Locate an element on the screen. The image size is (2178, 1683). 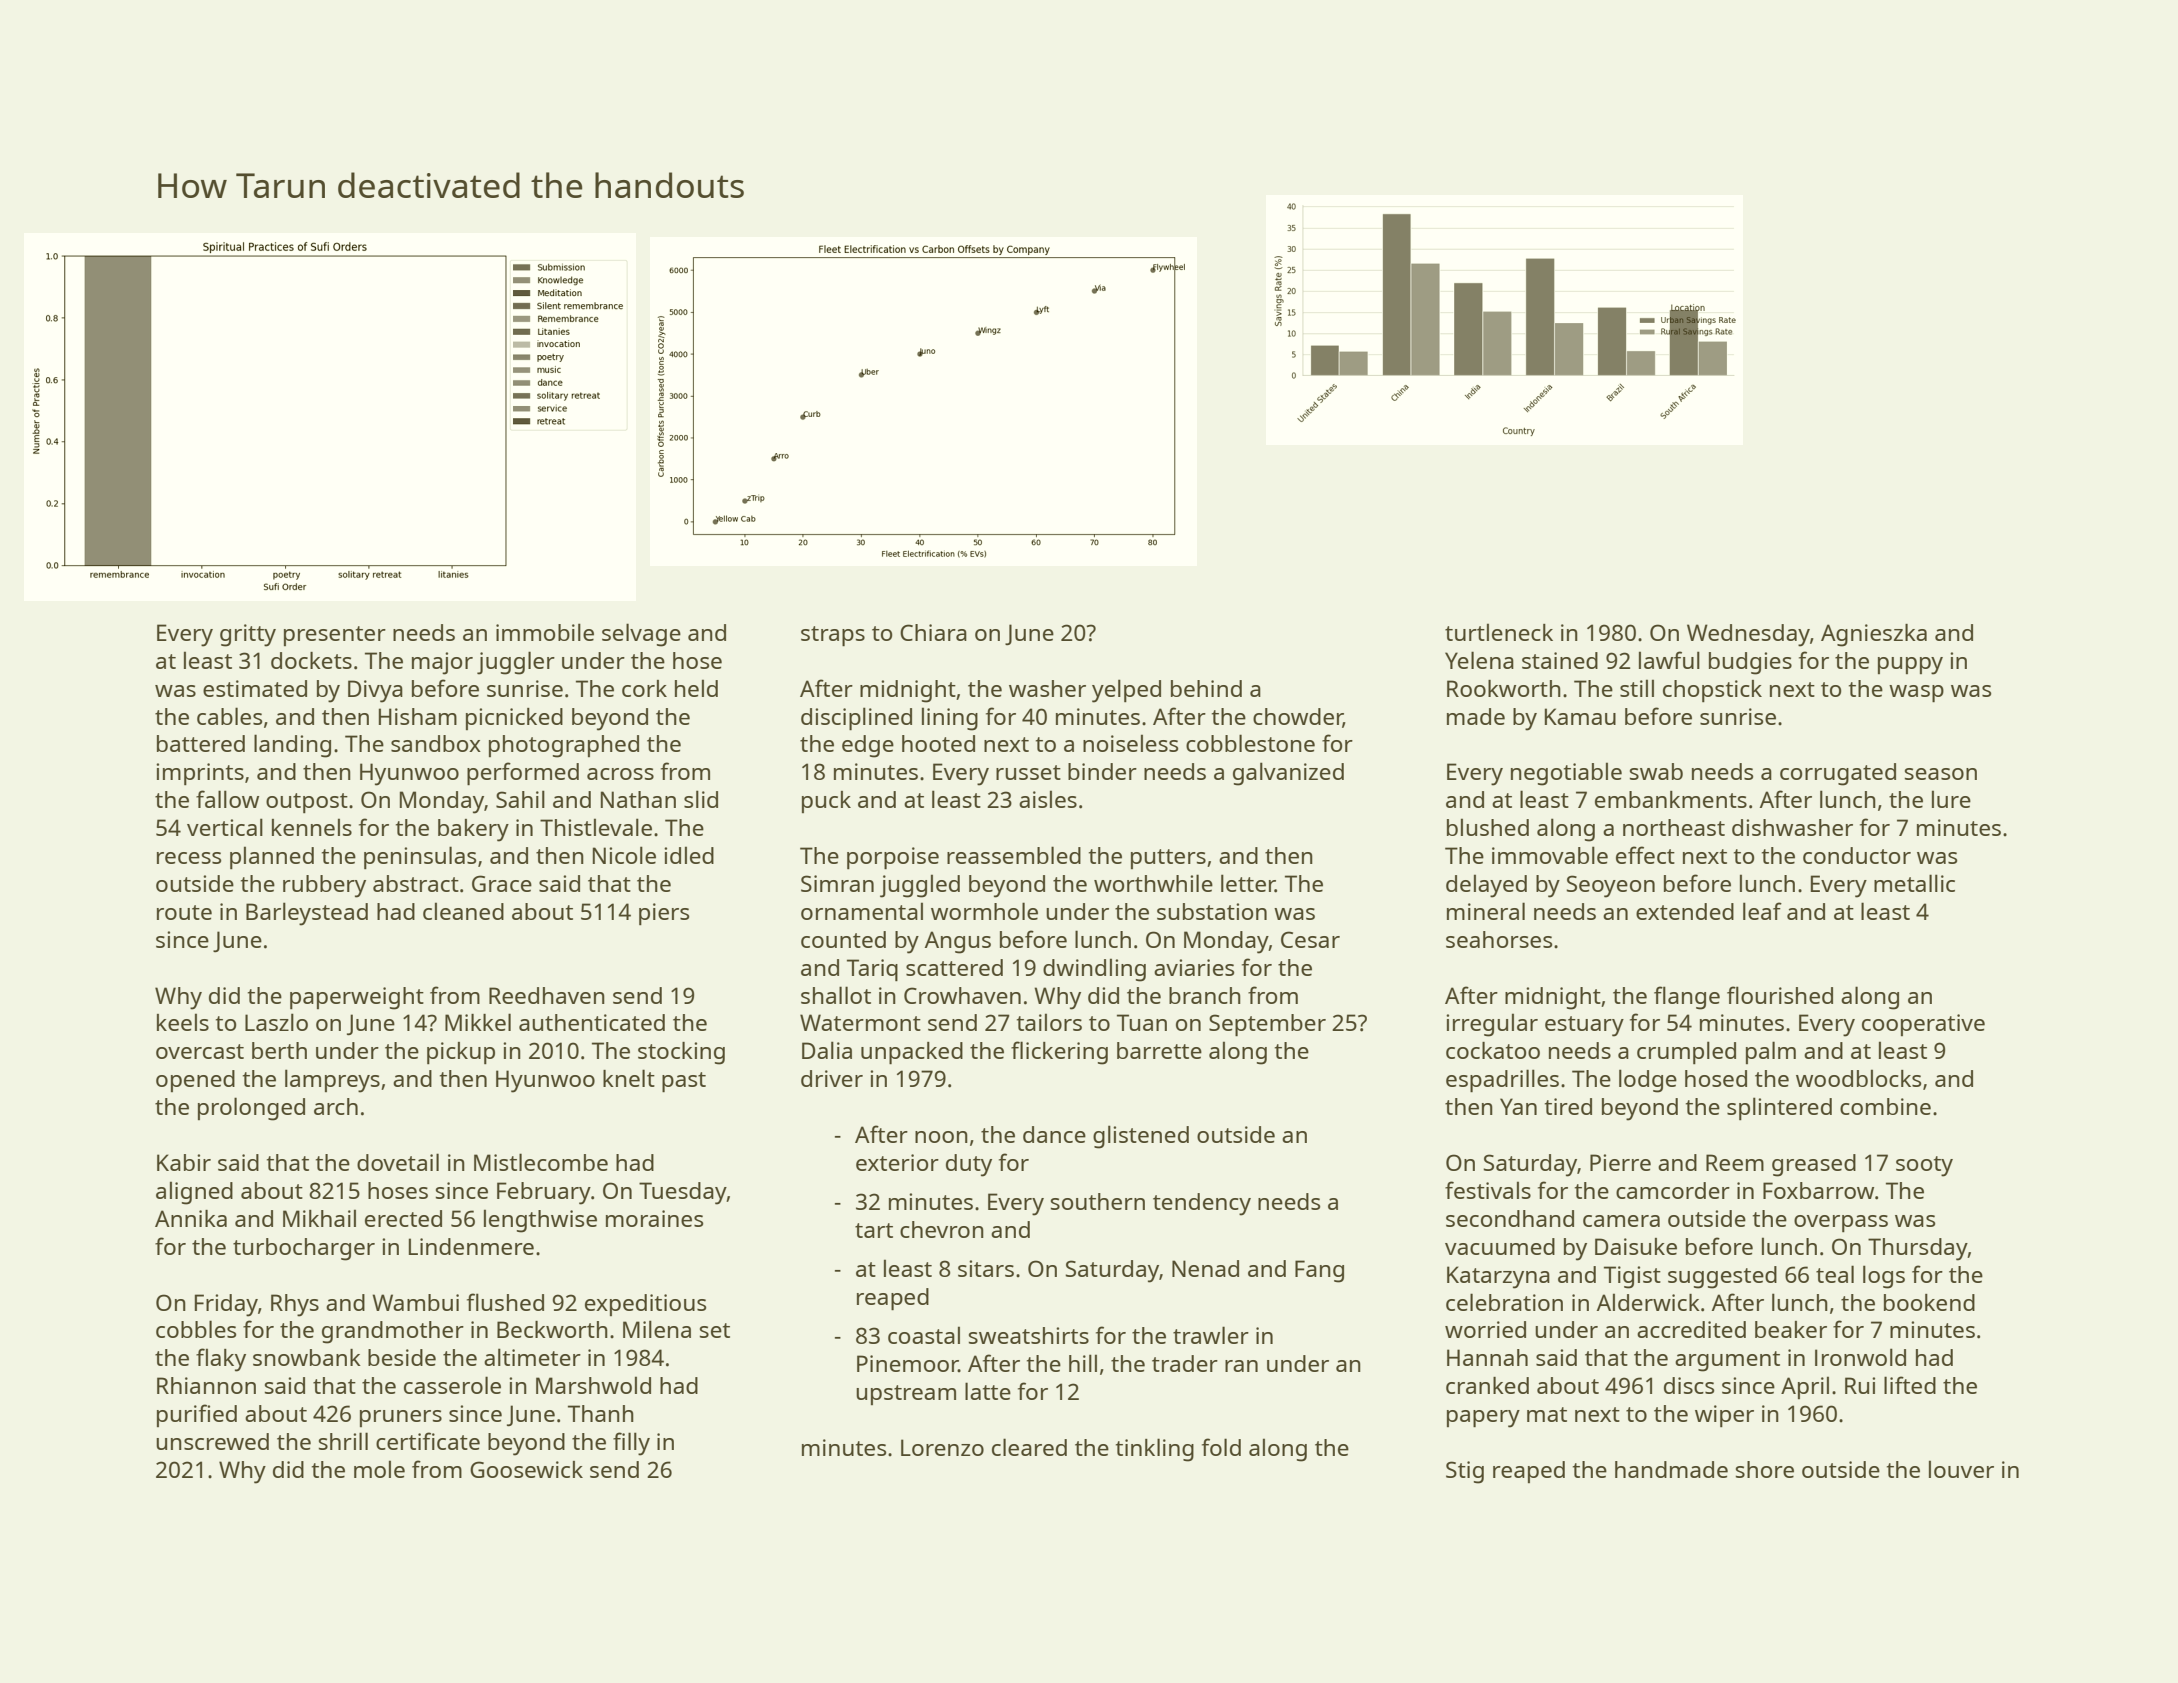
noon is located at coordinates (941, 1137).
